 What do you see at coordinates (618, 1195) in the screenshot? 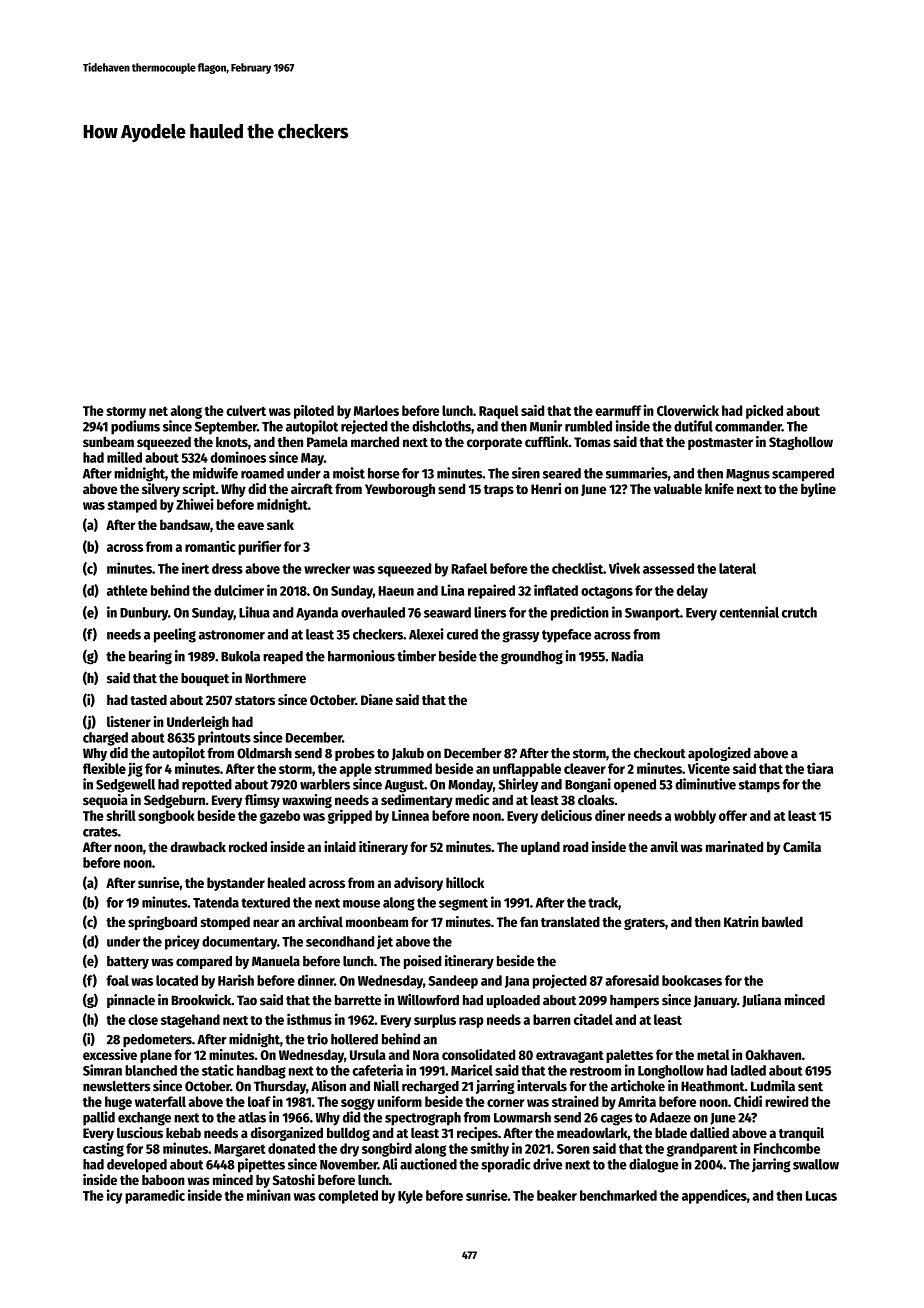
I see `benchmarked` at bounding box center [618, 1195].
